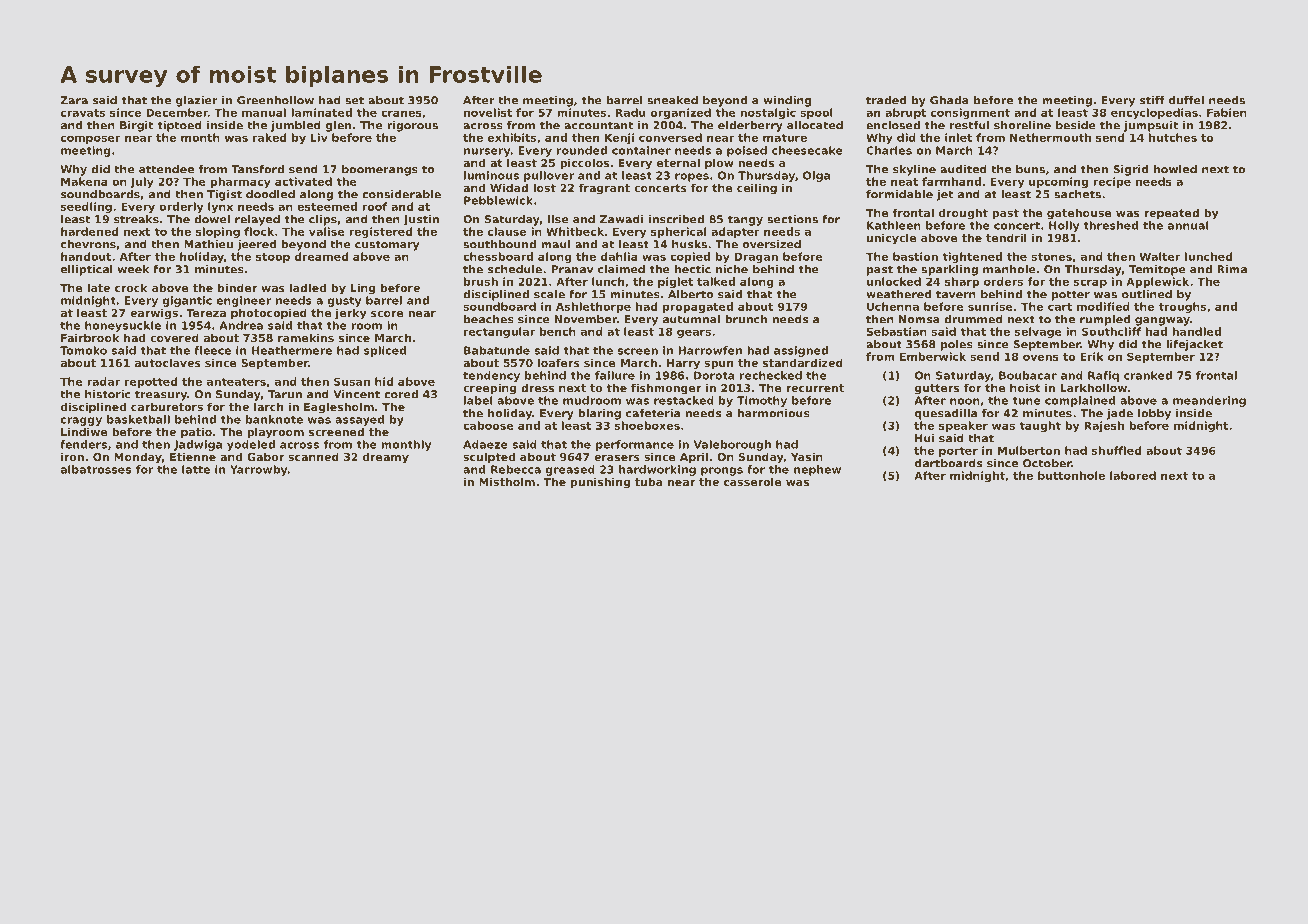  Describe the element at coordinates (251, 445) in the screenshot. I see `yodeled` at that location.
